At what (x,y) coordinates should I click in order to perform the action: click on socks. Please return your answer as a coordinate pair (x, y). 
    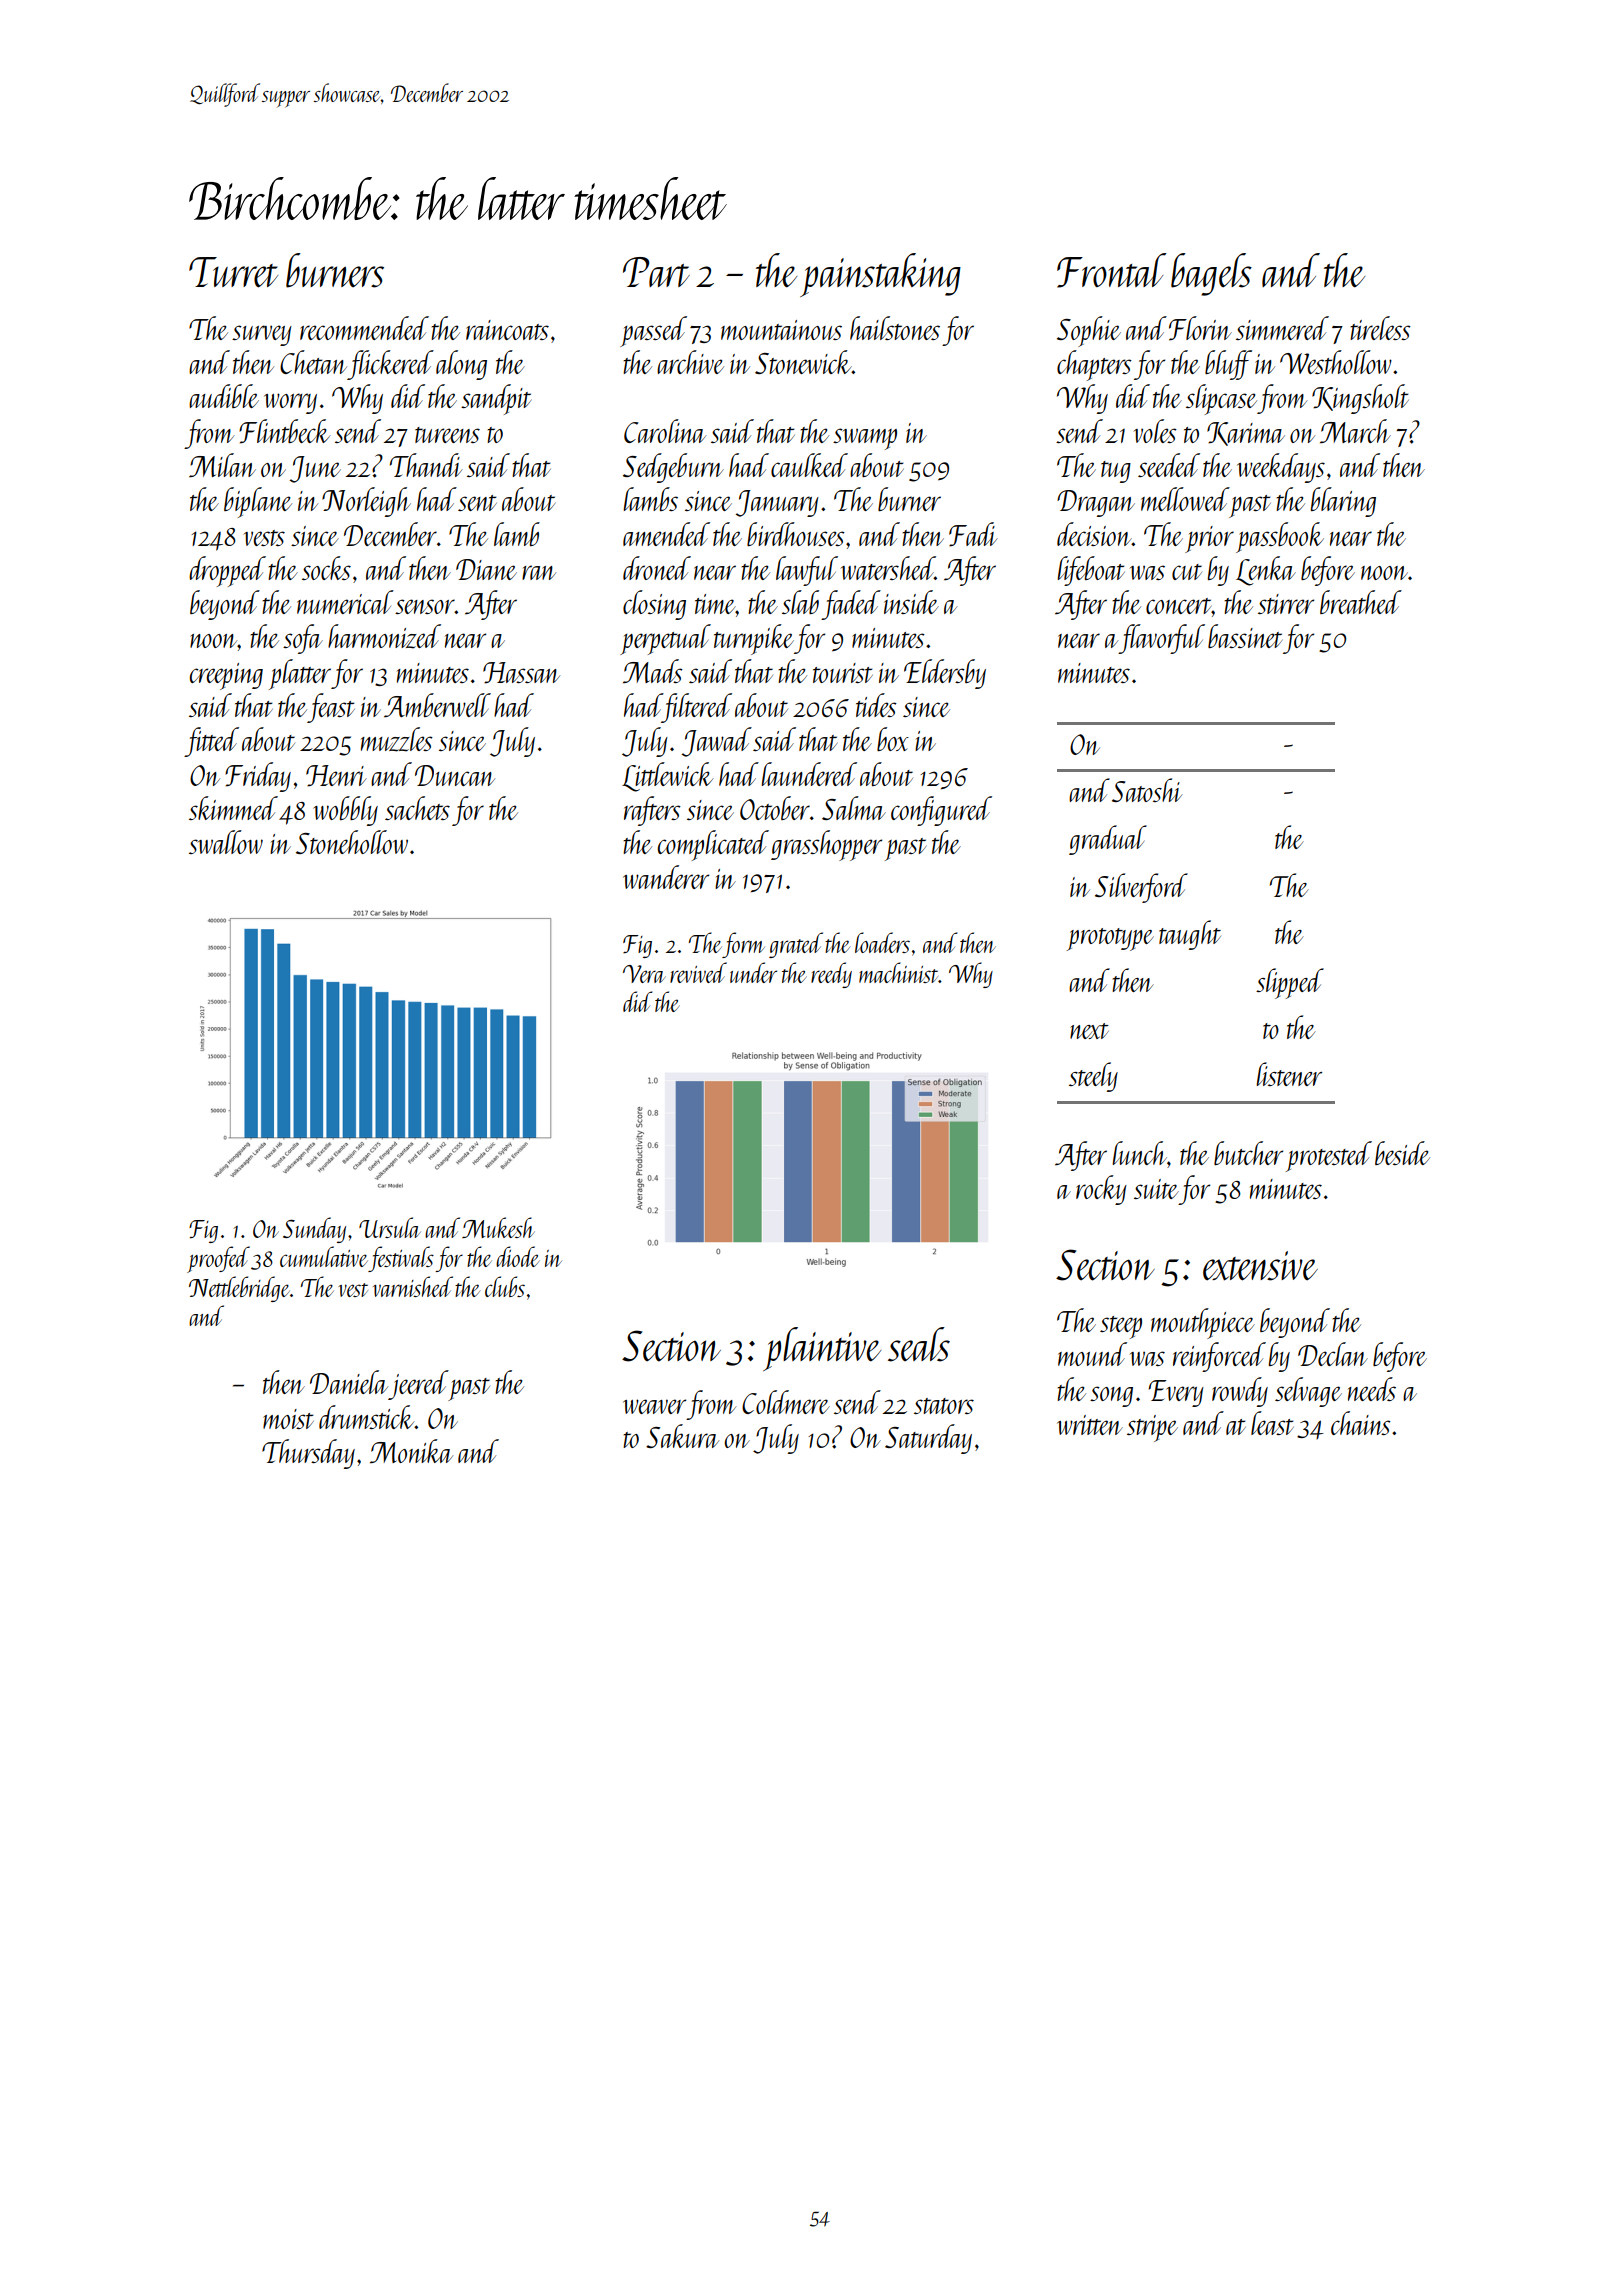
    Looking at the image, I should click on (326, 568).
